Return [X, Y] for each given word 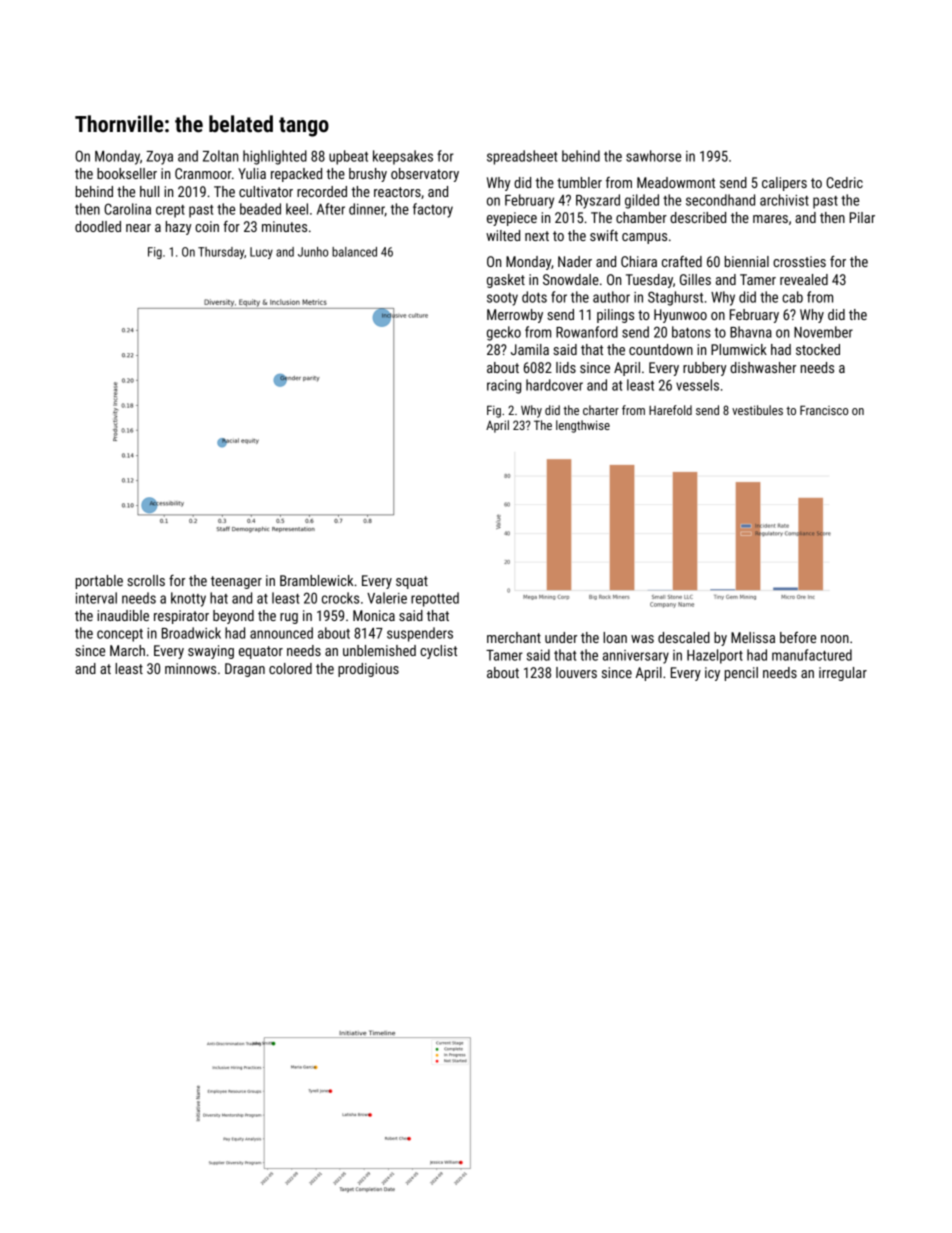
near [138, 228]
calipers [784, 184]
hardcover [554, 385]
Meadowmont [676, 182]
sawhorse [653, 156]
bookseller [127, 173]
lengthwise [583, 426]
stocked [818, 349]
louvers [576, 672]
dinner [367, 209]
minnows [190, 668]
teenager [236, 582]
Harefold [670, 410]
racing [504, 387]
